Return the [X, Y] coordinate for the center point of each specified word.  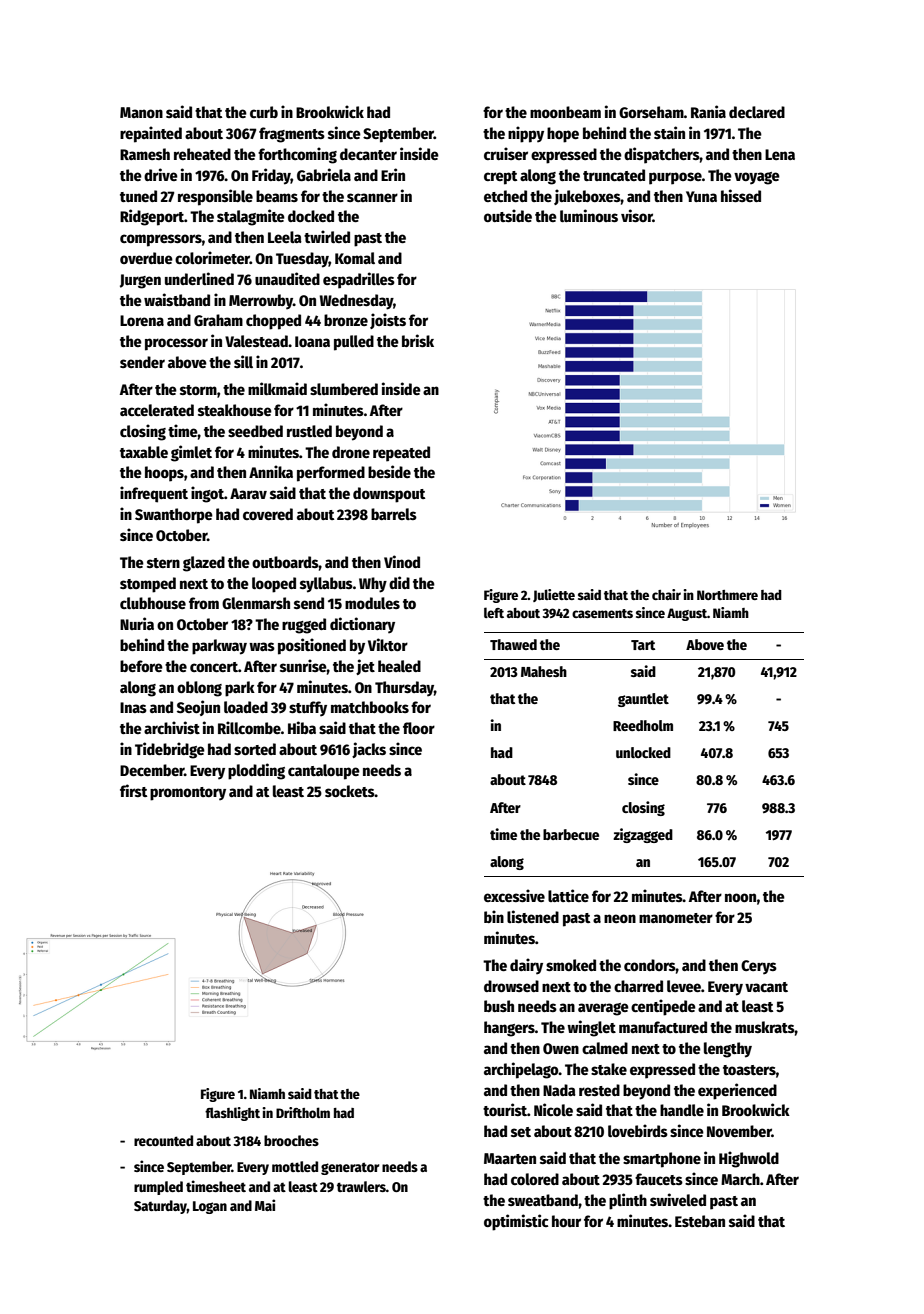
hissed [741, 195]
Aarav [248, 493]
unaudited [287, 278]
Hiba [302, 727]
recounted [163, 1140]
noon [741, 897]
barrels [394, 514]
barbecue [571, 834]
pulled [354, 343]
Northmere [727, 595]
